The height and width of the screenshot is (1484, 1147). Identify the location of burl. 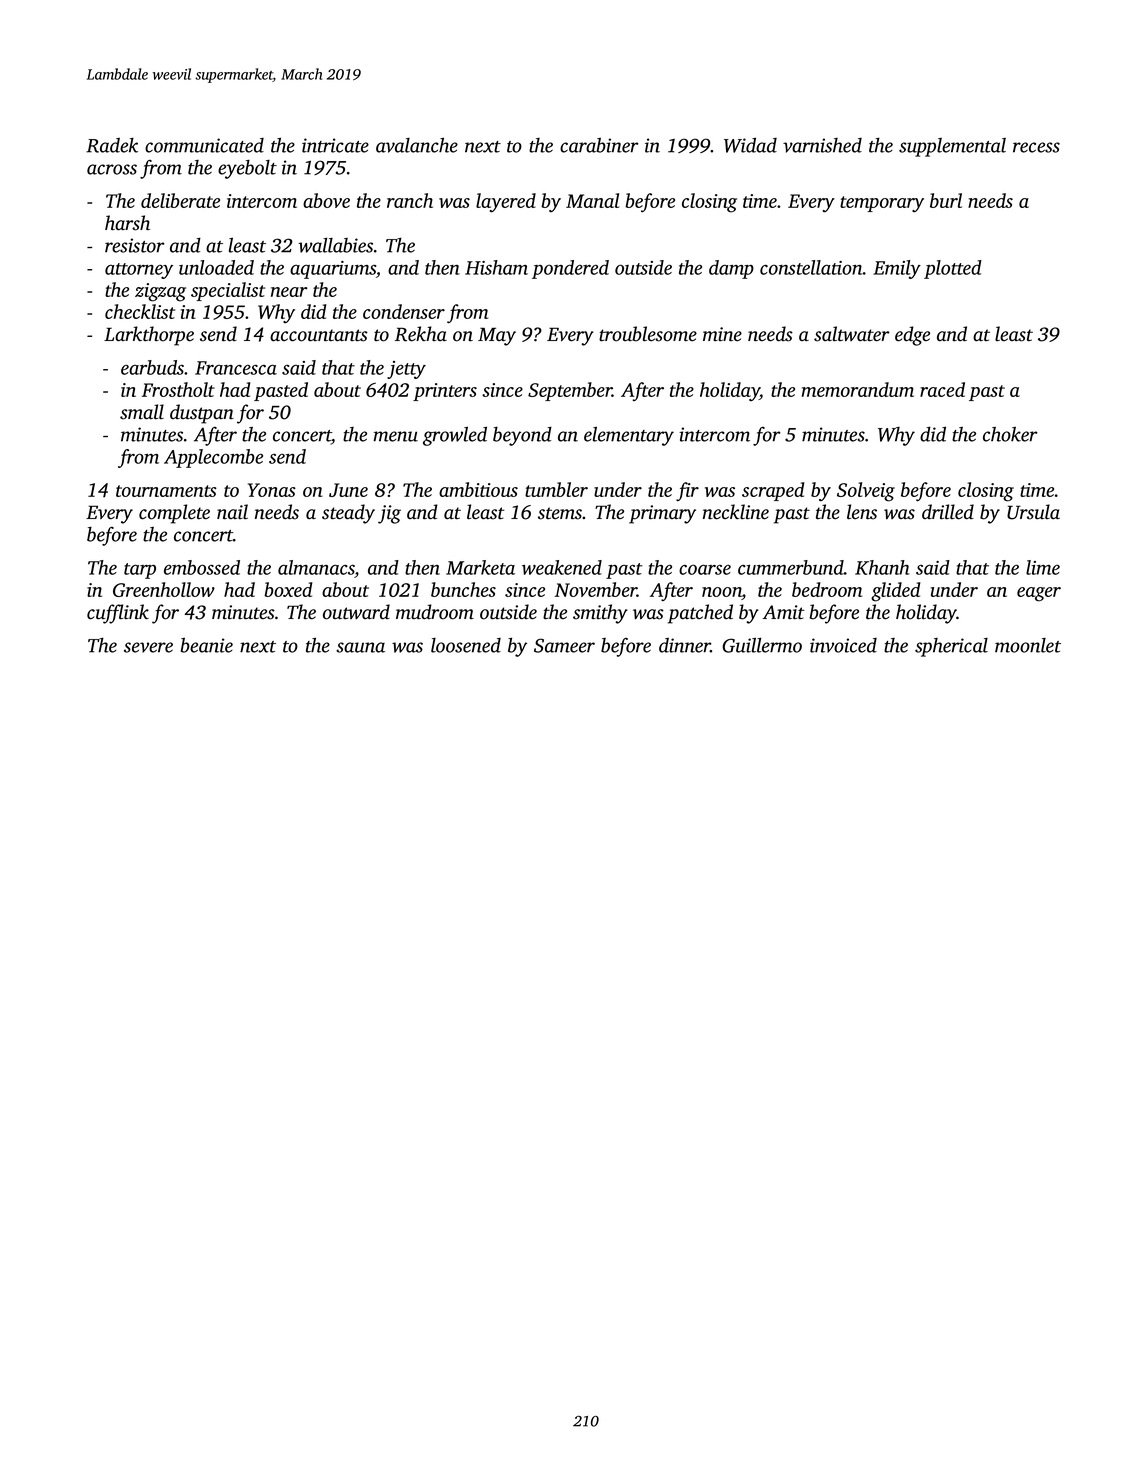
(946, 200).
